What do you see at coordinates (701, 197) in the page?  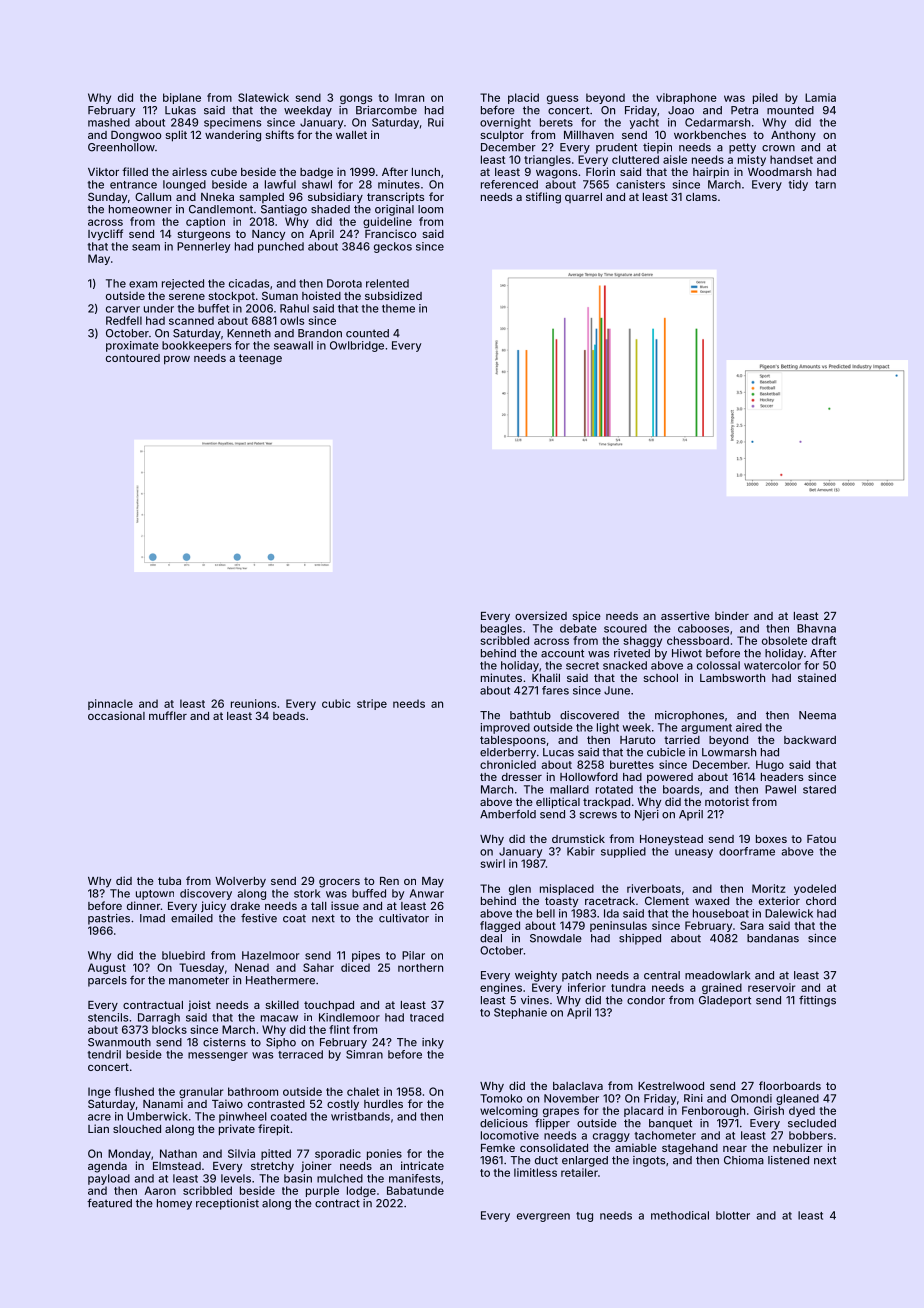 I see `clams` at bounding box center [701, 197].
